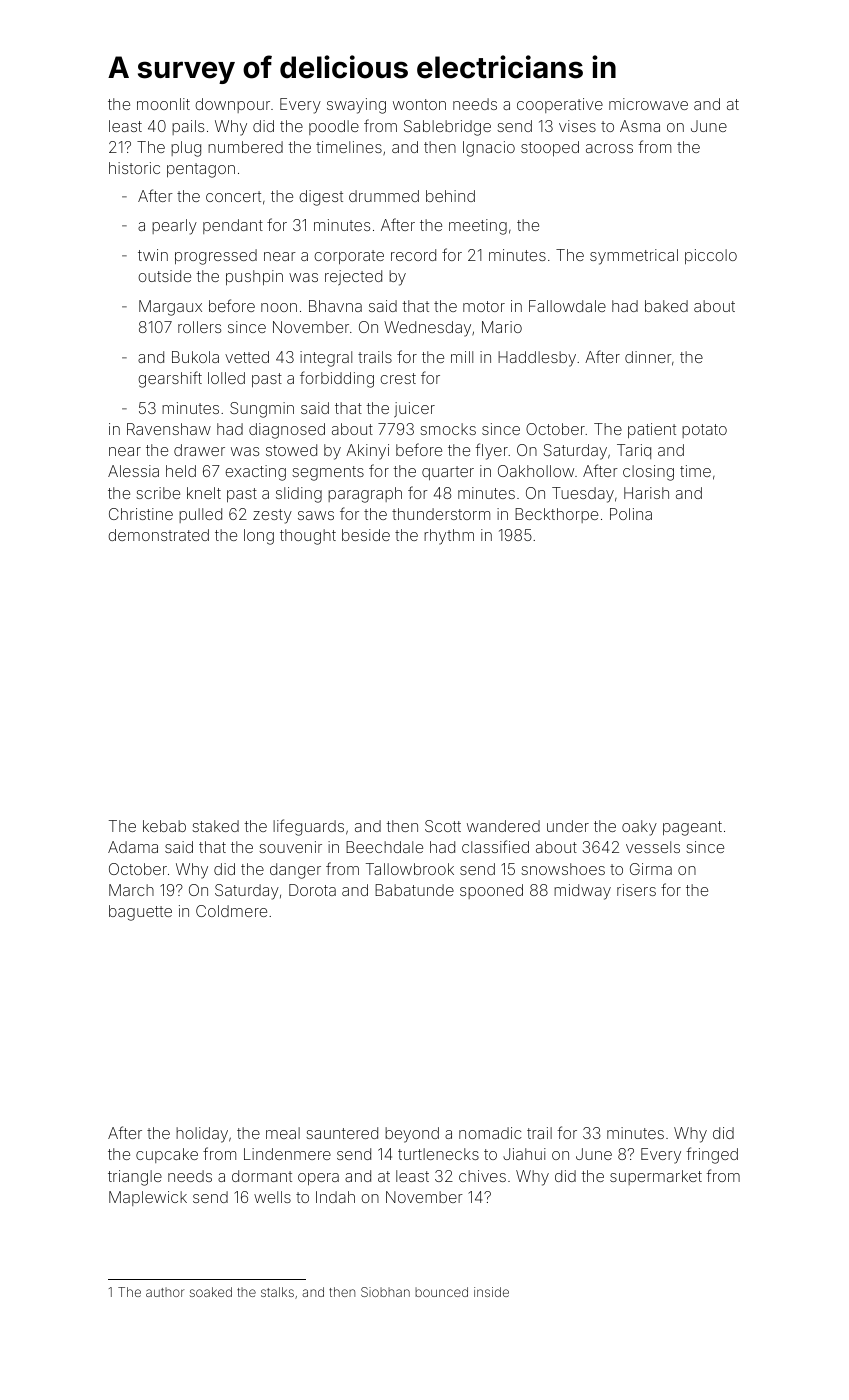 This screenshot has height=1400, width=849. What do you see at coordinates (443, 826) in the screenshot?
I see `Scott` at bounding box center [443, 826].
